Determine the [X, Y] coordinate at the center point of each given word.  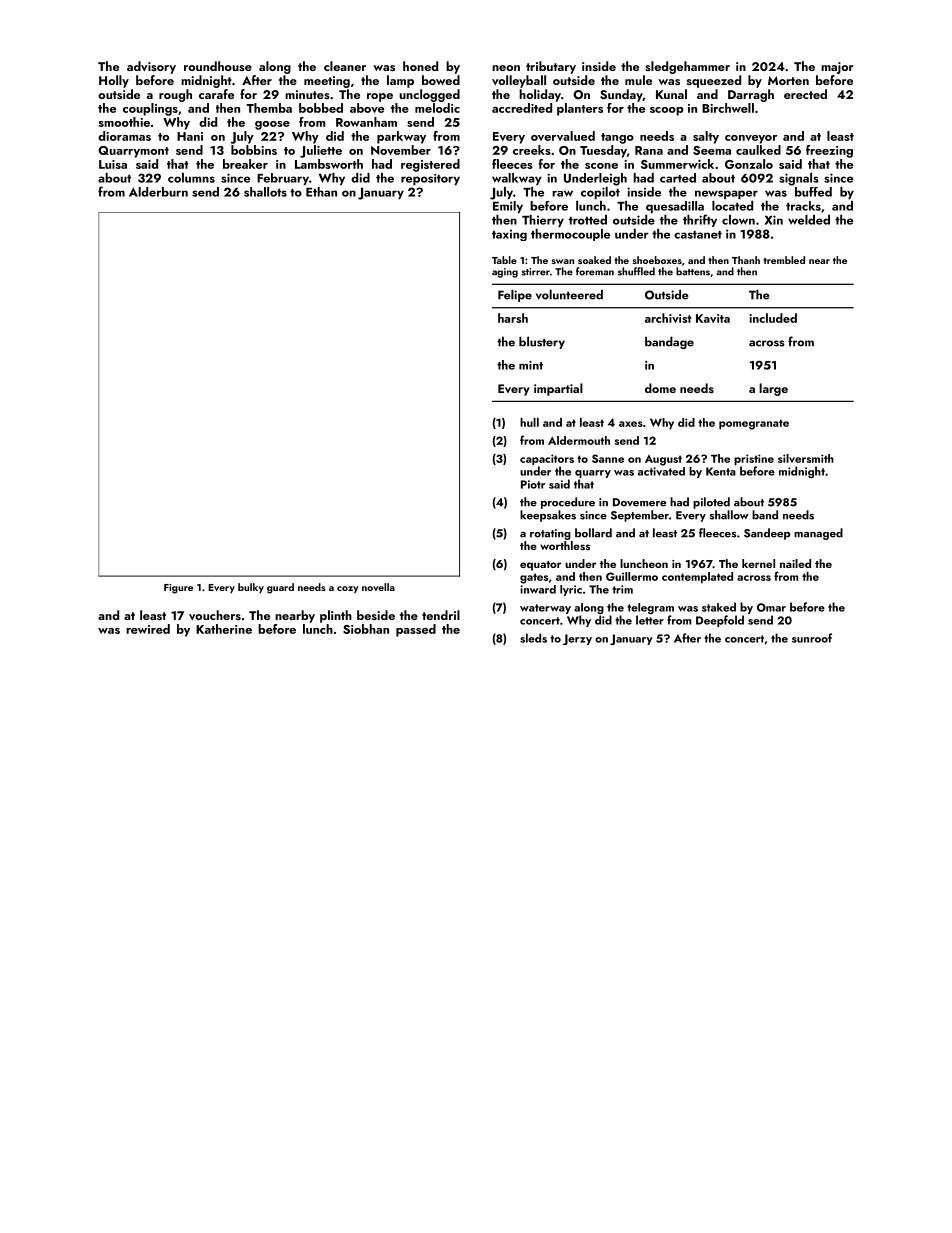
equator [540, 566]
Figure [178, 589]
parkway [401, 137]
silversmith [806, 458]
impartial [558, 389]
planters [580, 109]
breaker [245, 164]
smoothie [124, 122]
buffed [813, 192]
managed [818, 534]
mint [531, 365]
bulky [251, 588]
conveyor [751, 139]
